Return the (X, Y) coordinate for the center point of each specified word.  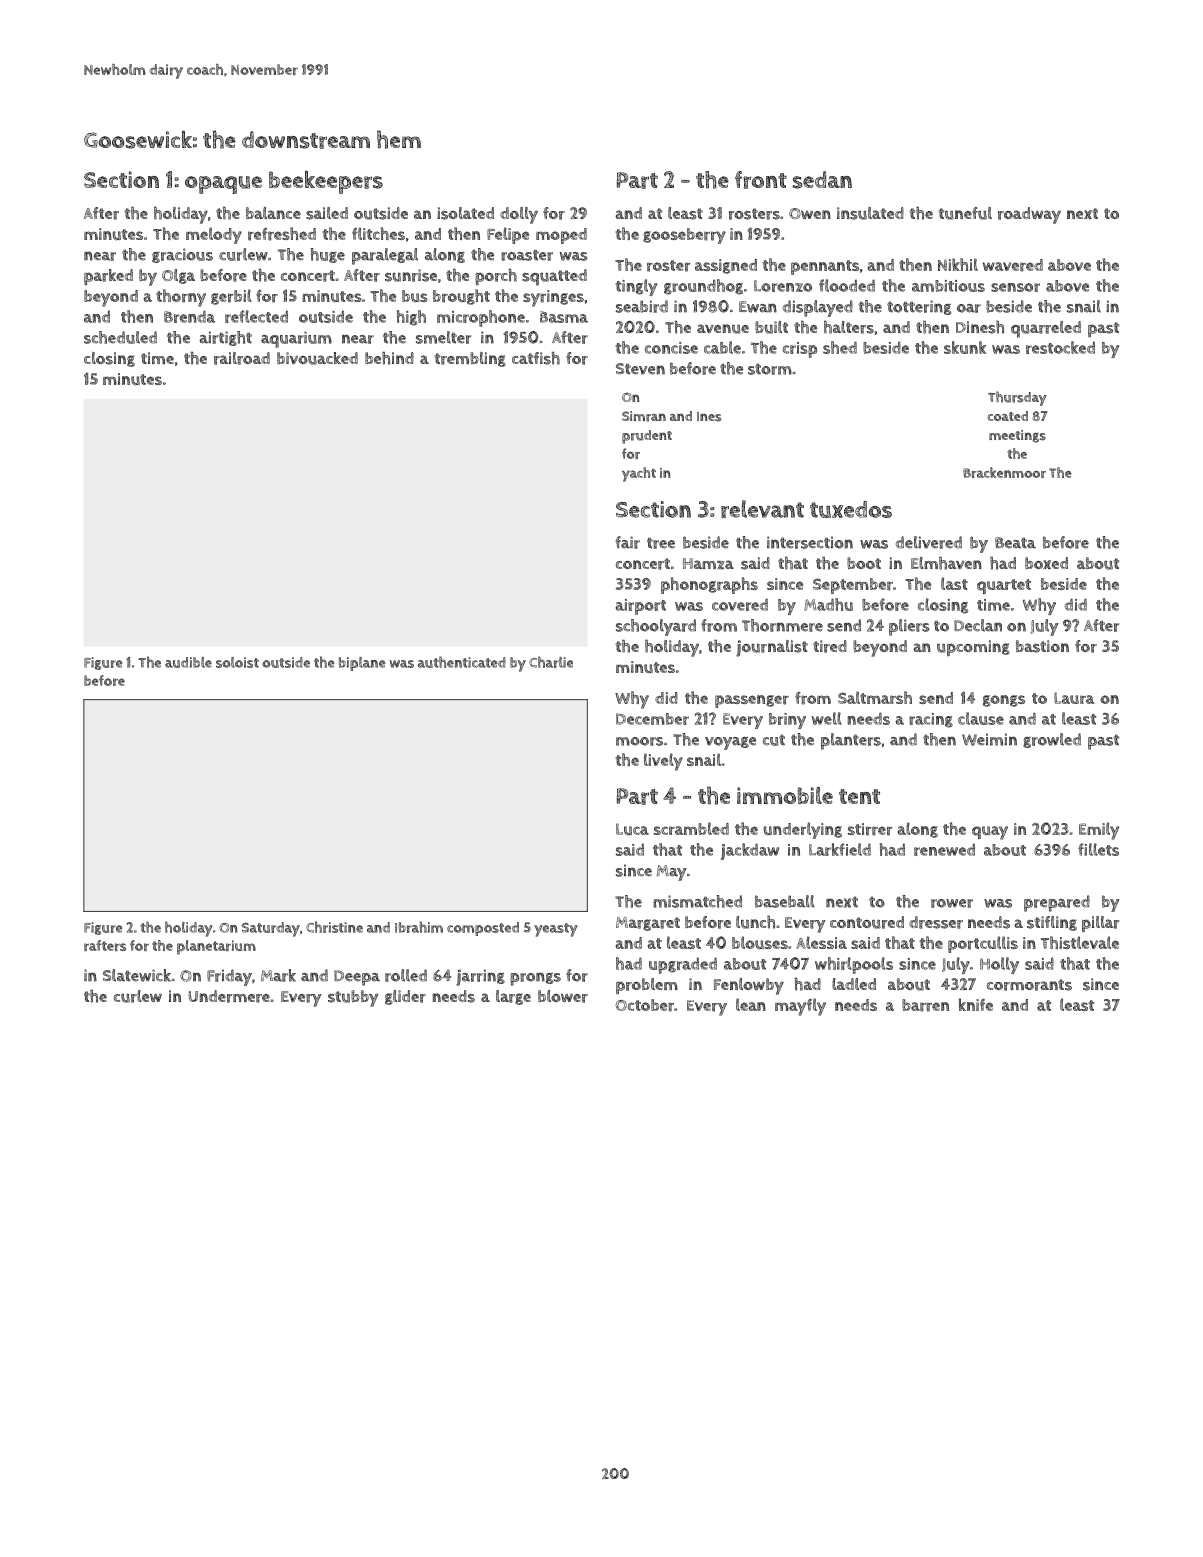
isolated (465, 213)
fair (627, 542)
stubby (353, 998)
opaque (223, 185)
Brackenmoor (1004, 472)
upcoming (973, 648)
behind (389, 358)
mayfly (800, 1007)
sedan (822, 180)
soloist (237, 662)
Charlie (551, 662)
